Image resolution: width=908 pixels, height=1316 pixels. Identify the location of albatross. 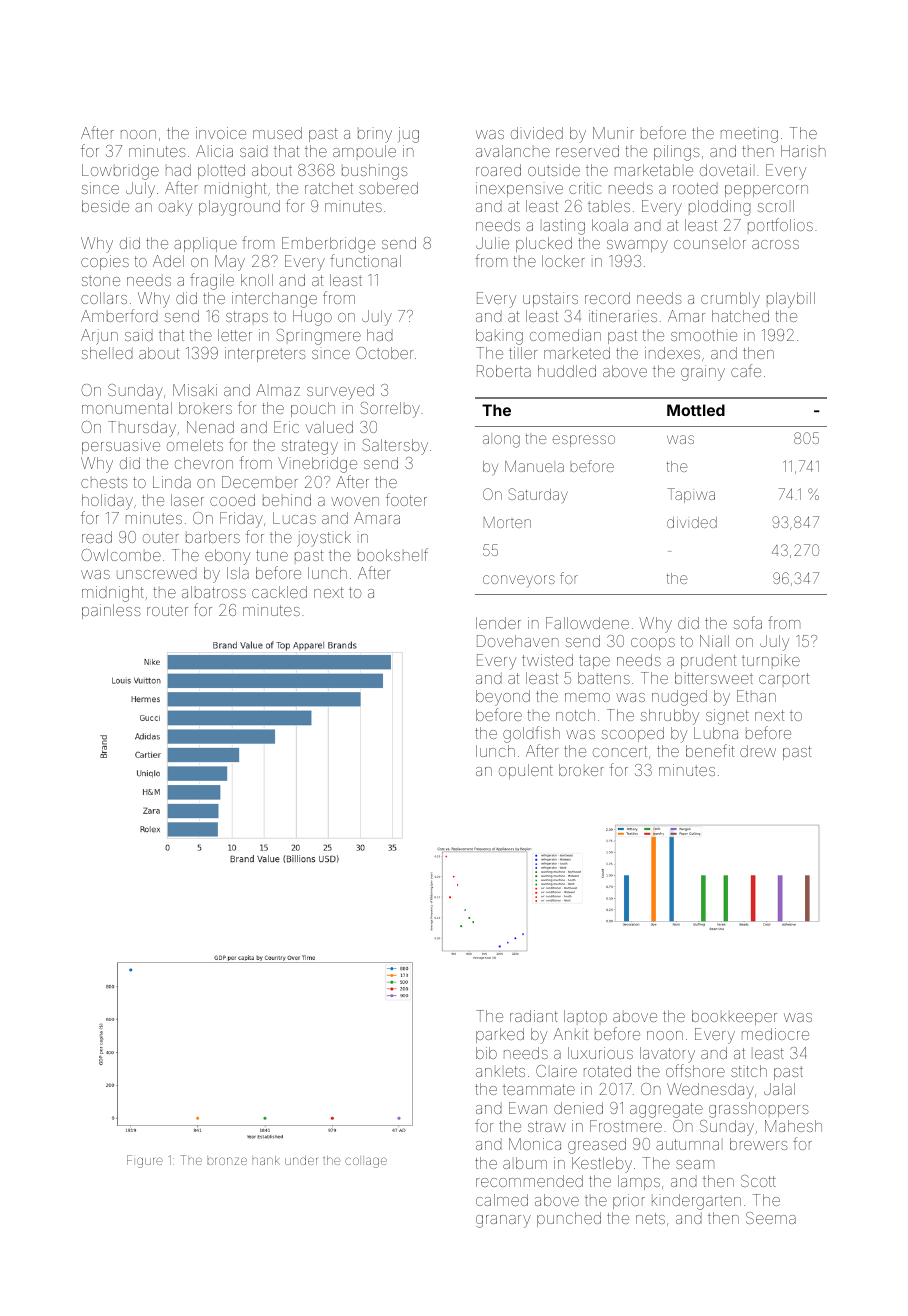
(214, 592).
